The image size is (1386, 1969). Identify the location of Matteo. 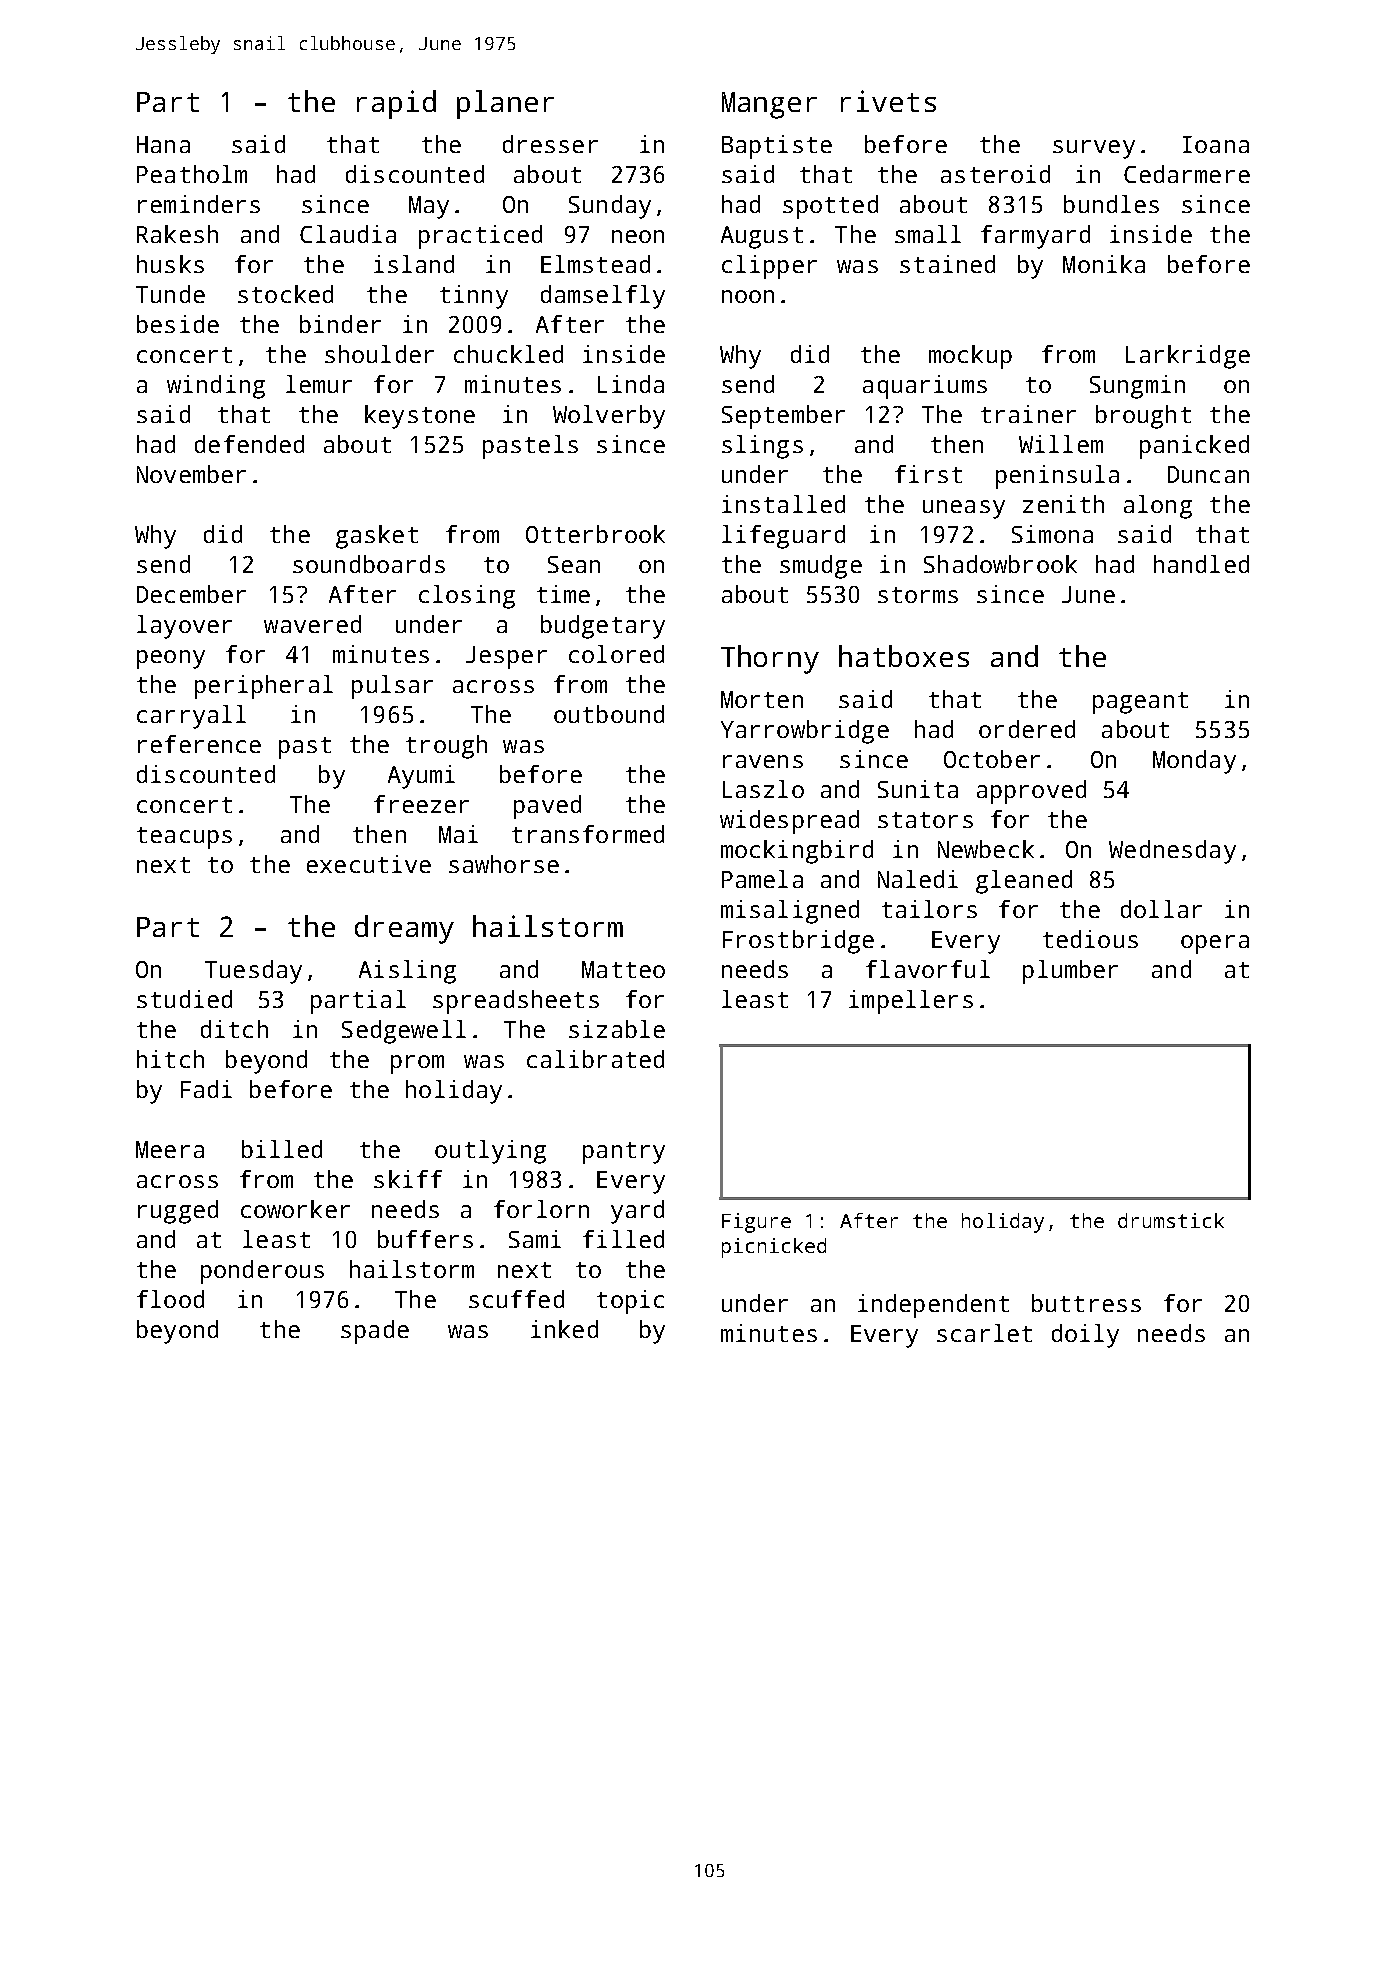
(623, 969).
